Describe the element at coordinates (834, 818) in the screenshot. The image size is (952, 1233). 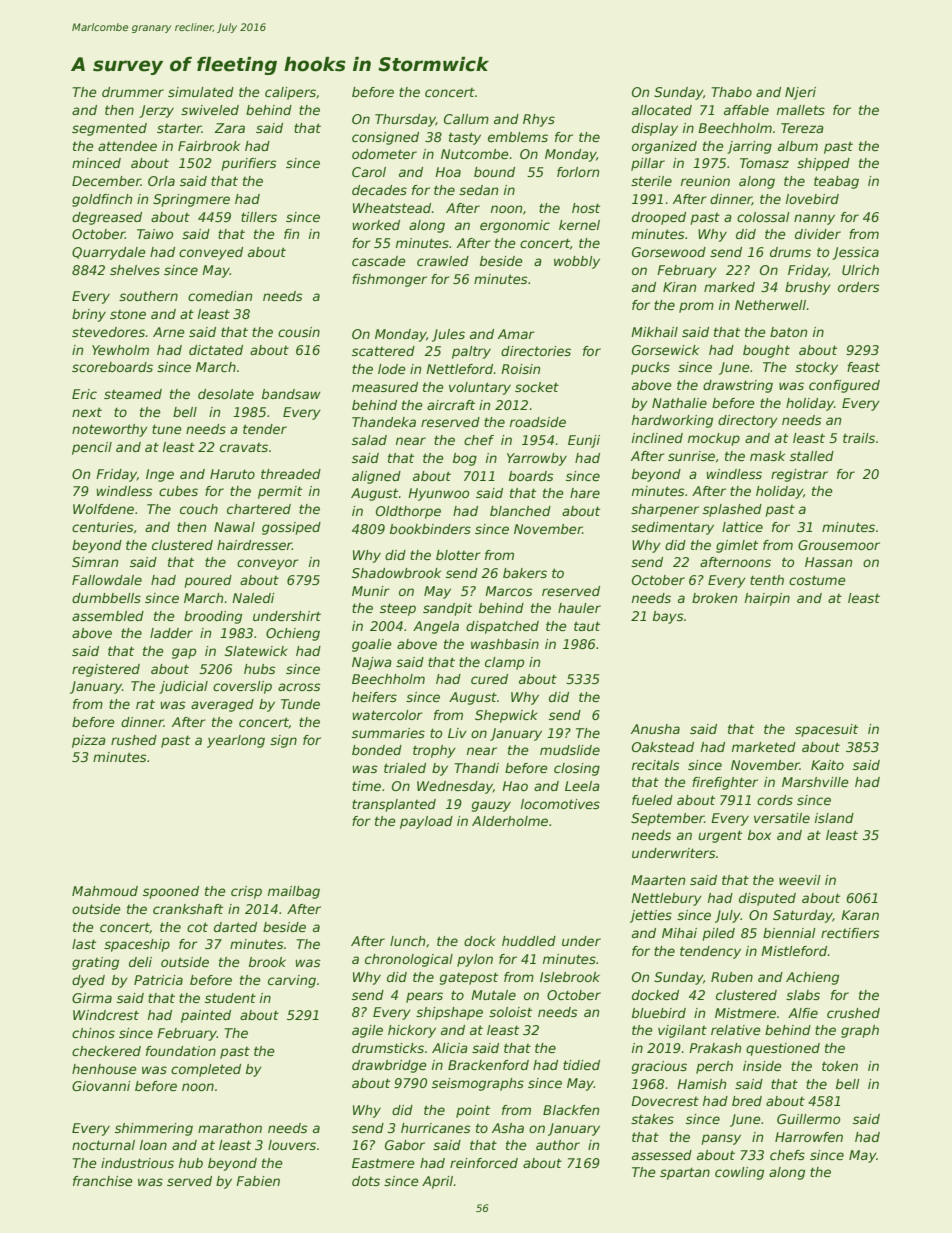
I see `island` at that location.
